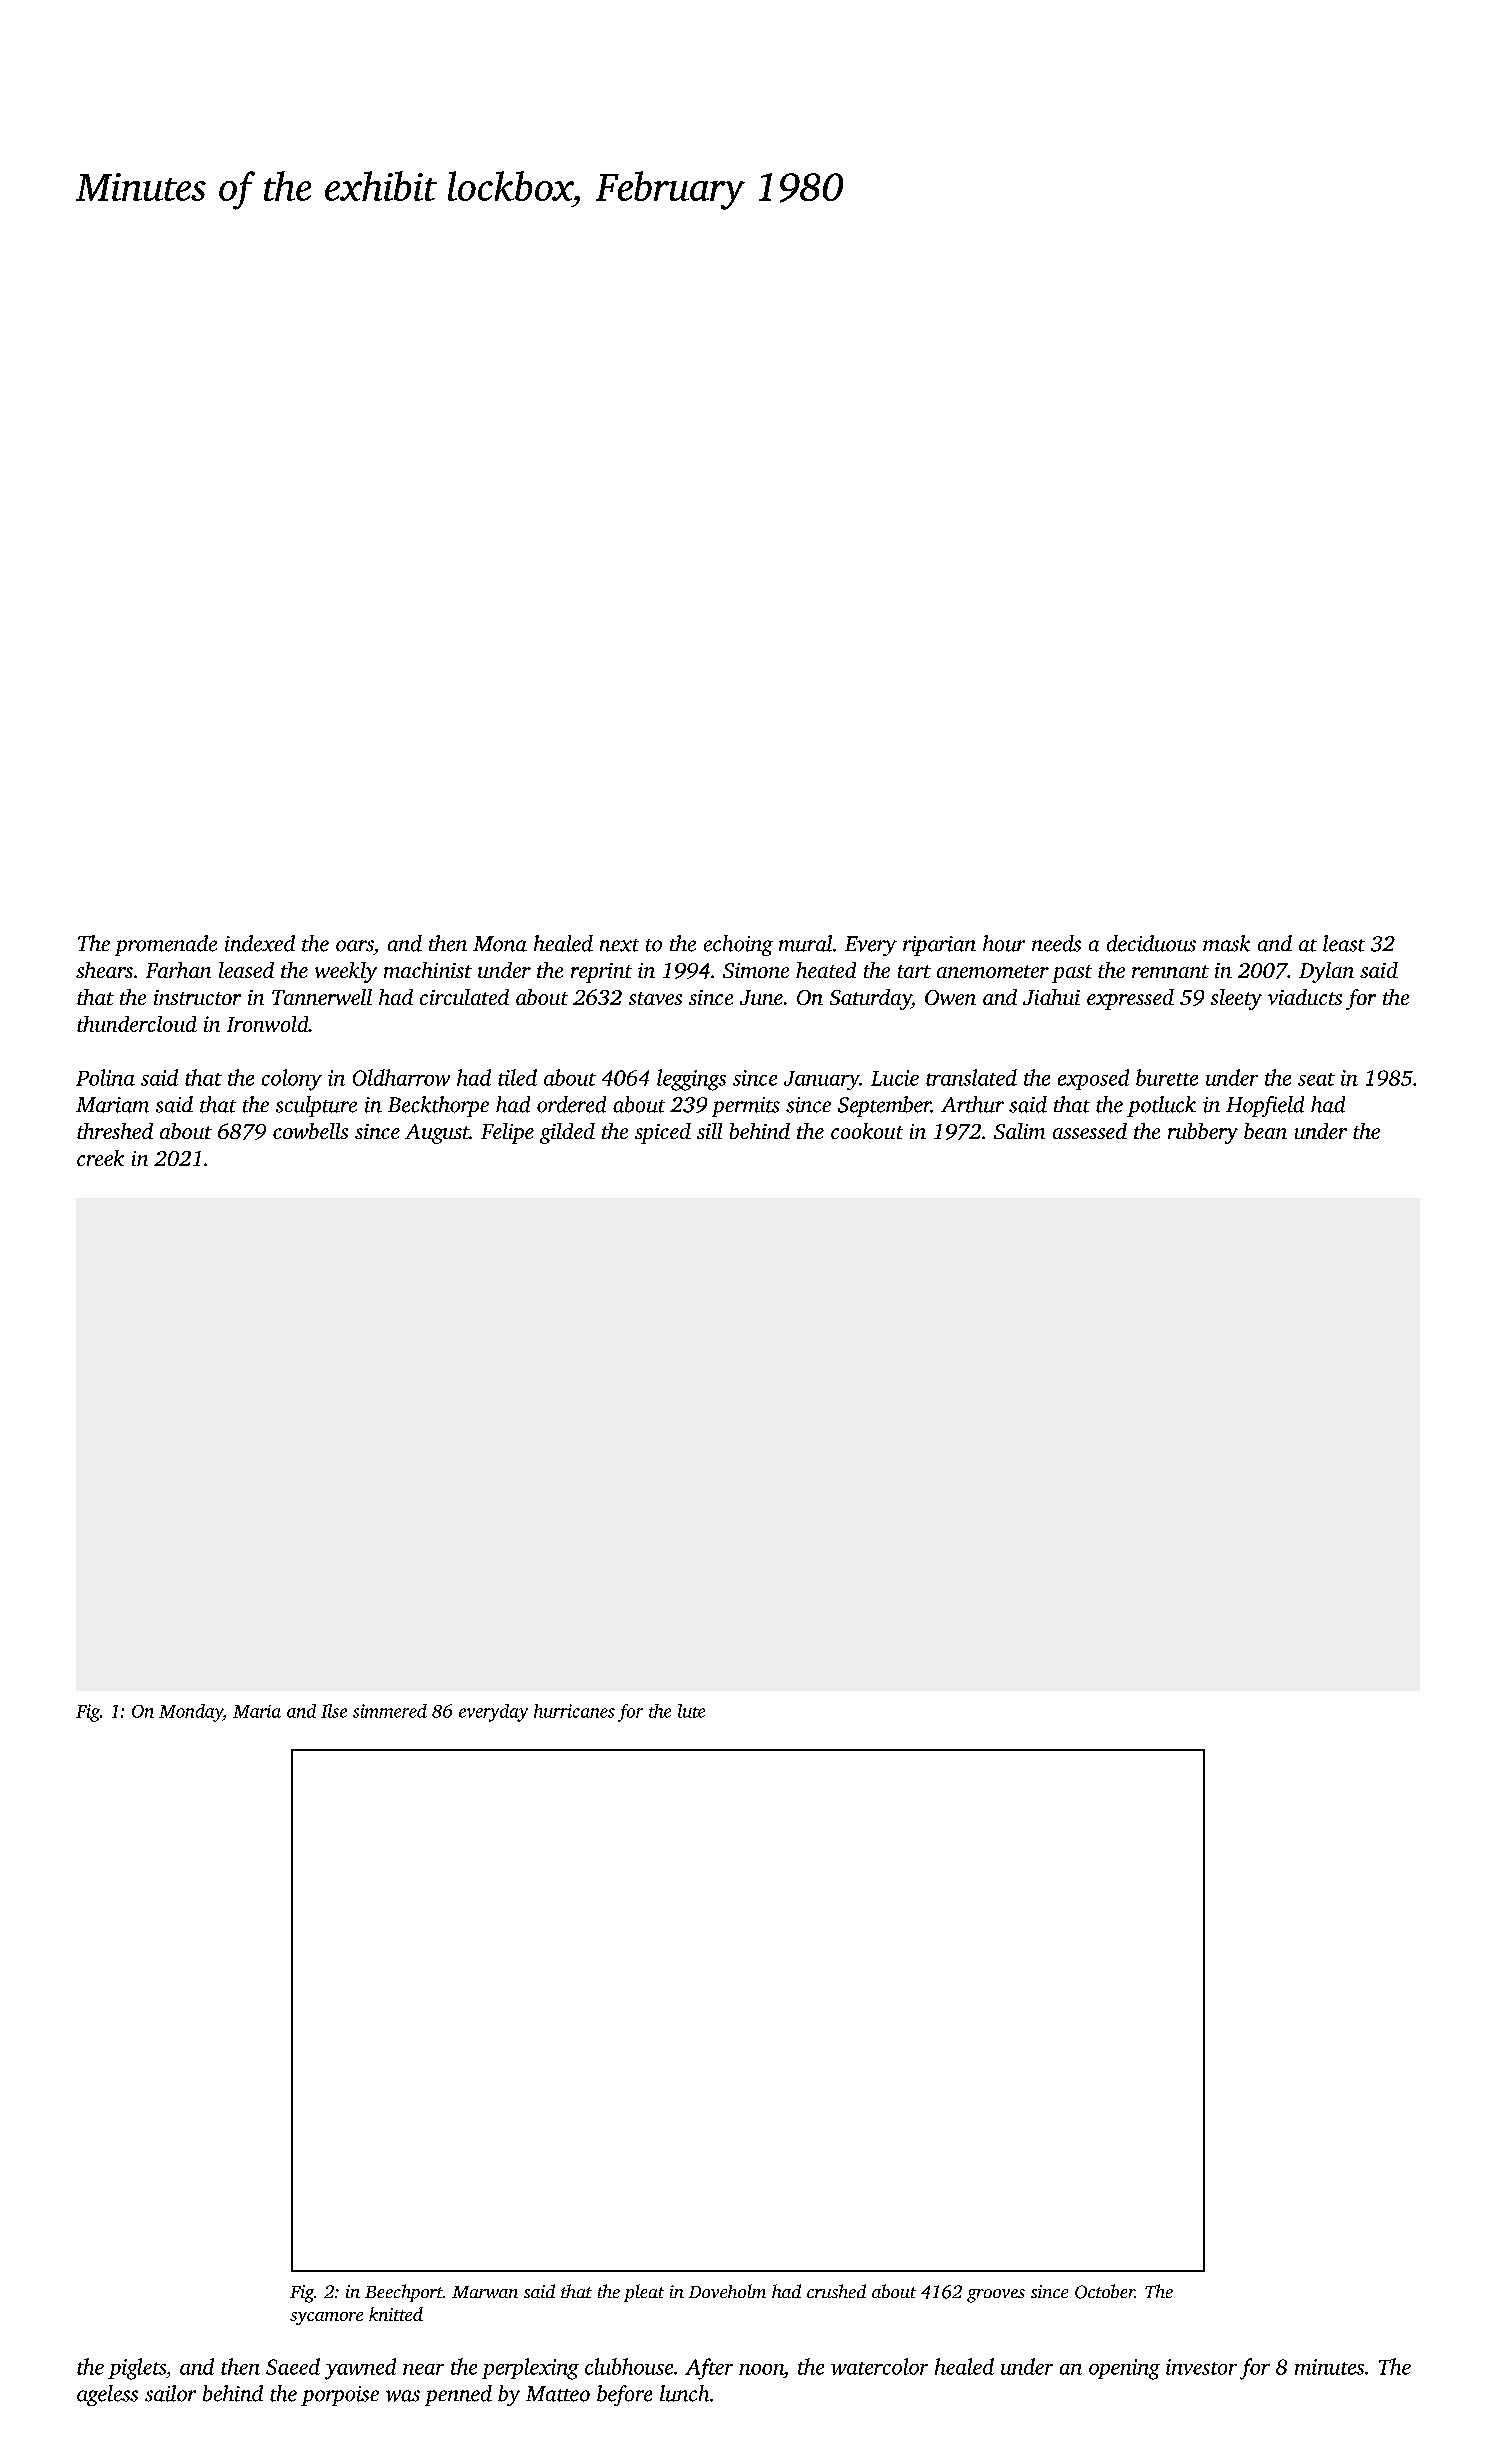  I want to click on next, so click(619, 945).
